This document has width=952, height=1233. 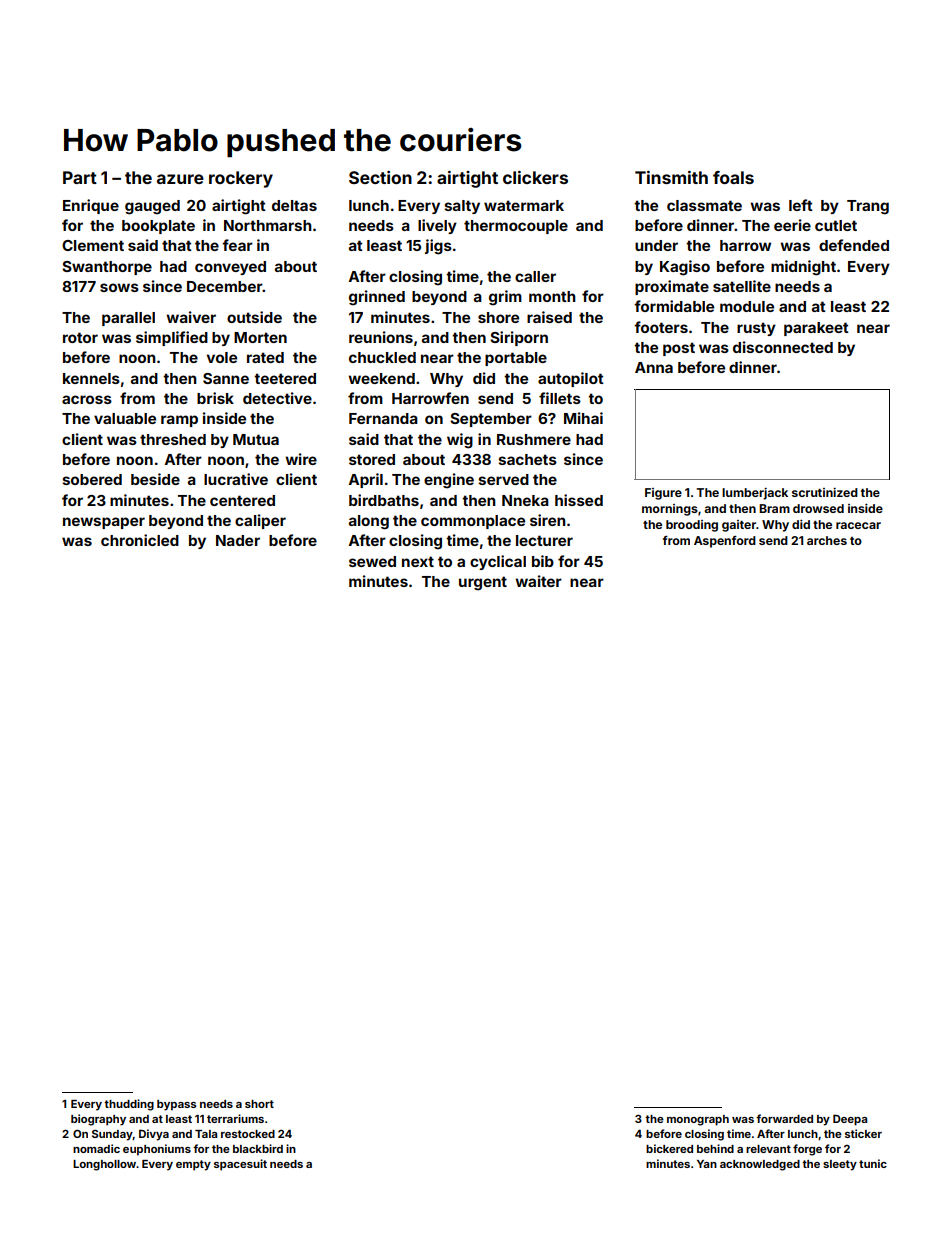 I want to click on bickered, so click(x=669, y=1148).
